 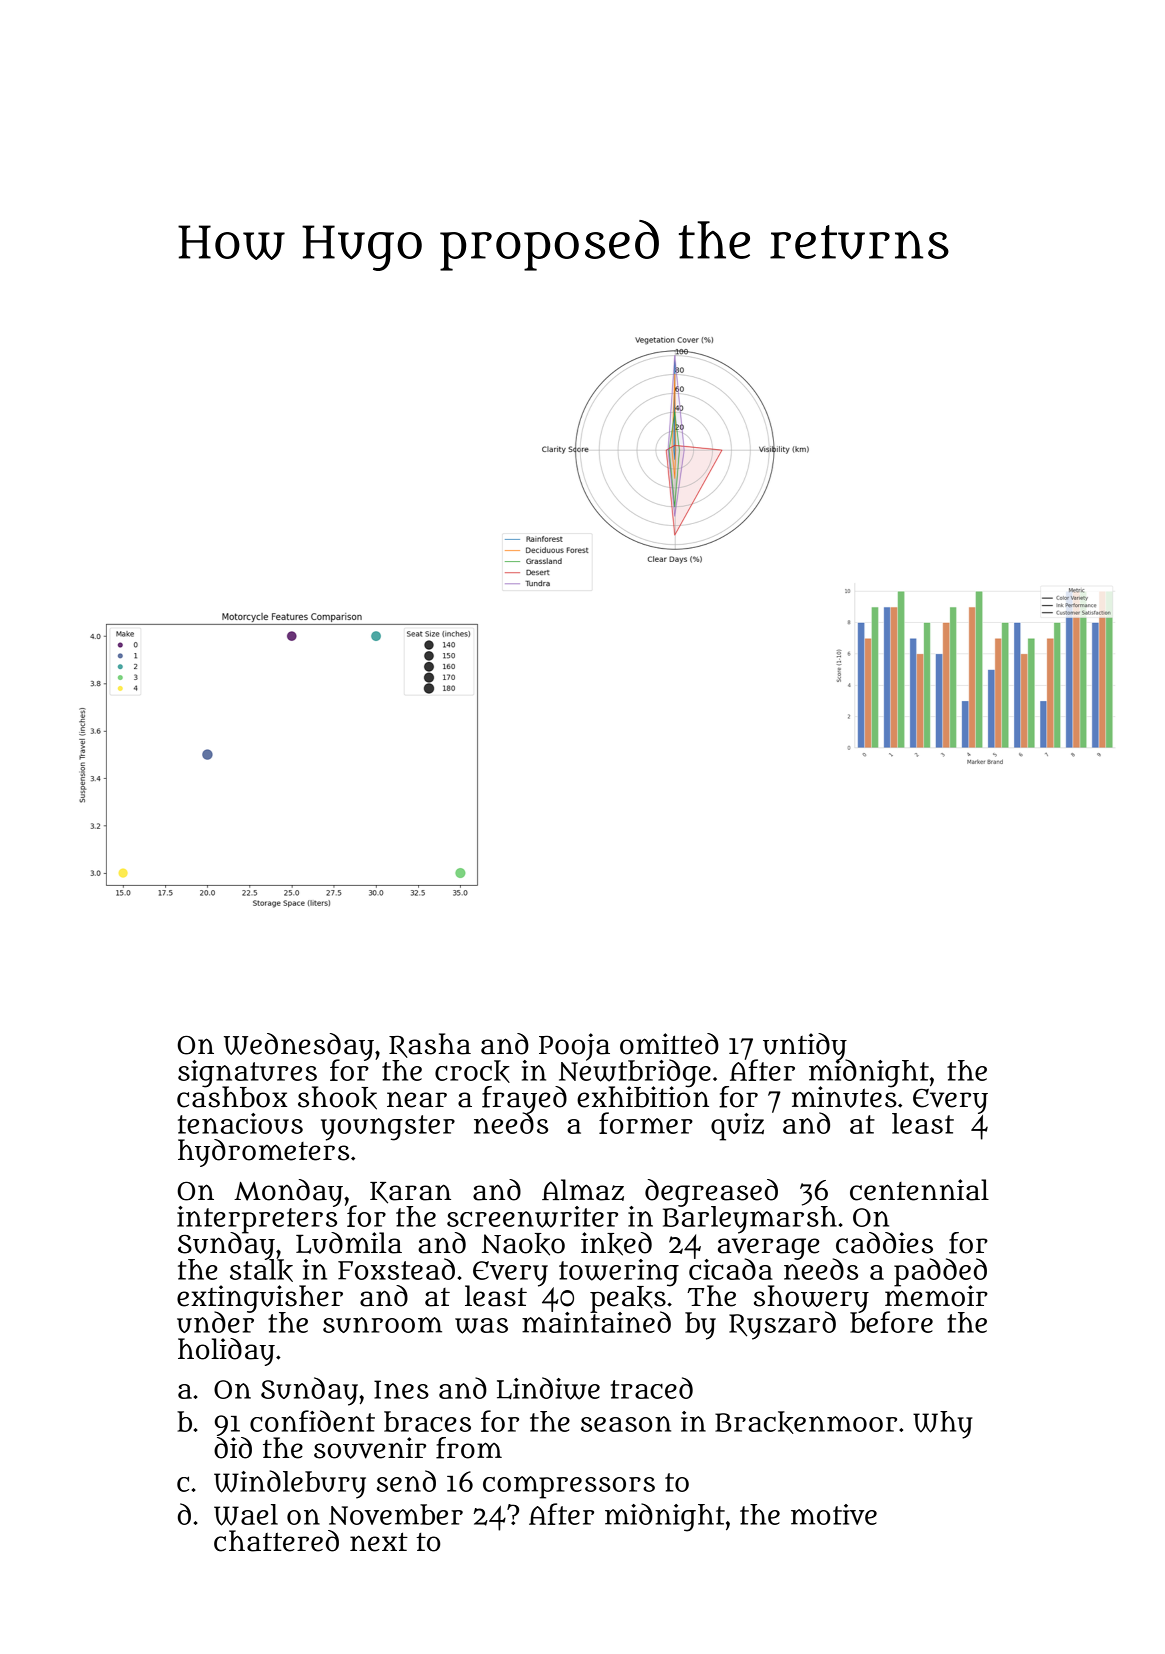 I want to click on Wael, so click(x=246, y=1515).
